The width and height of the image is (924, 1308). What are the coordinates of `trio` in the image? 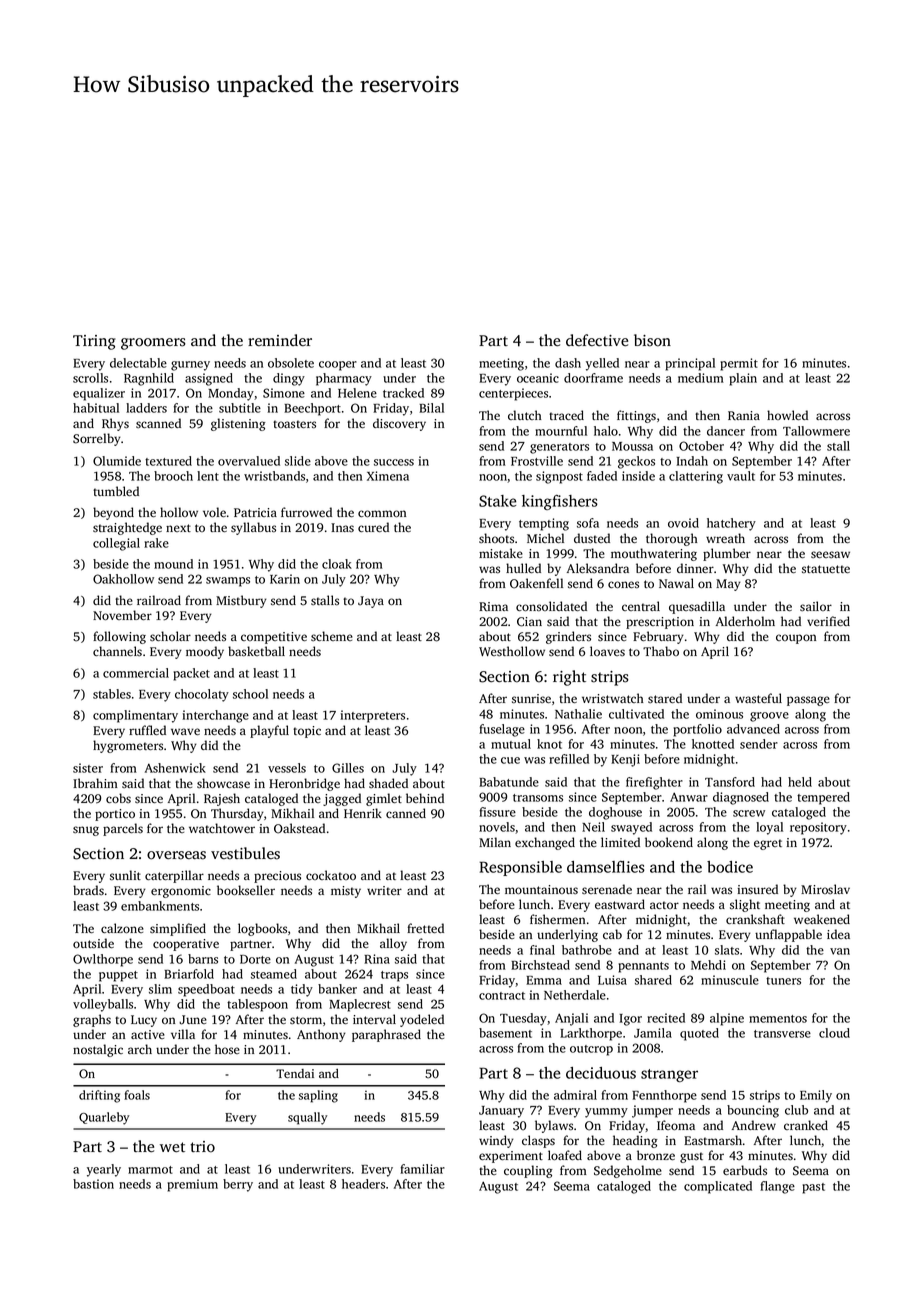 It's located at (202, 1147).
